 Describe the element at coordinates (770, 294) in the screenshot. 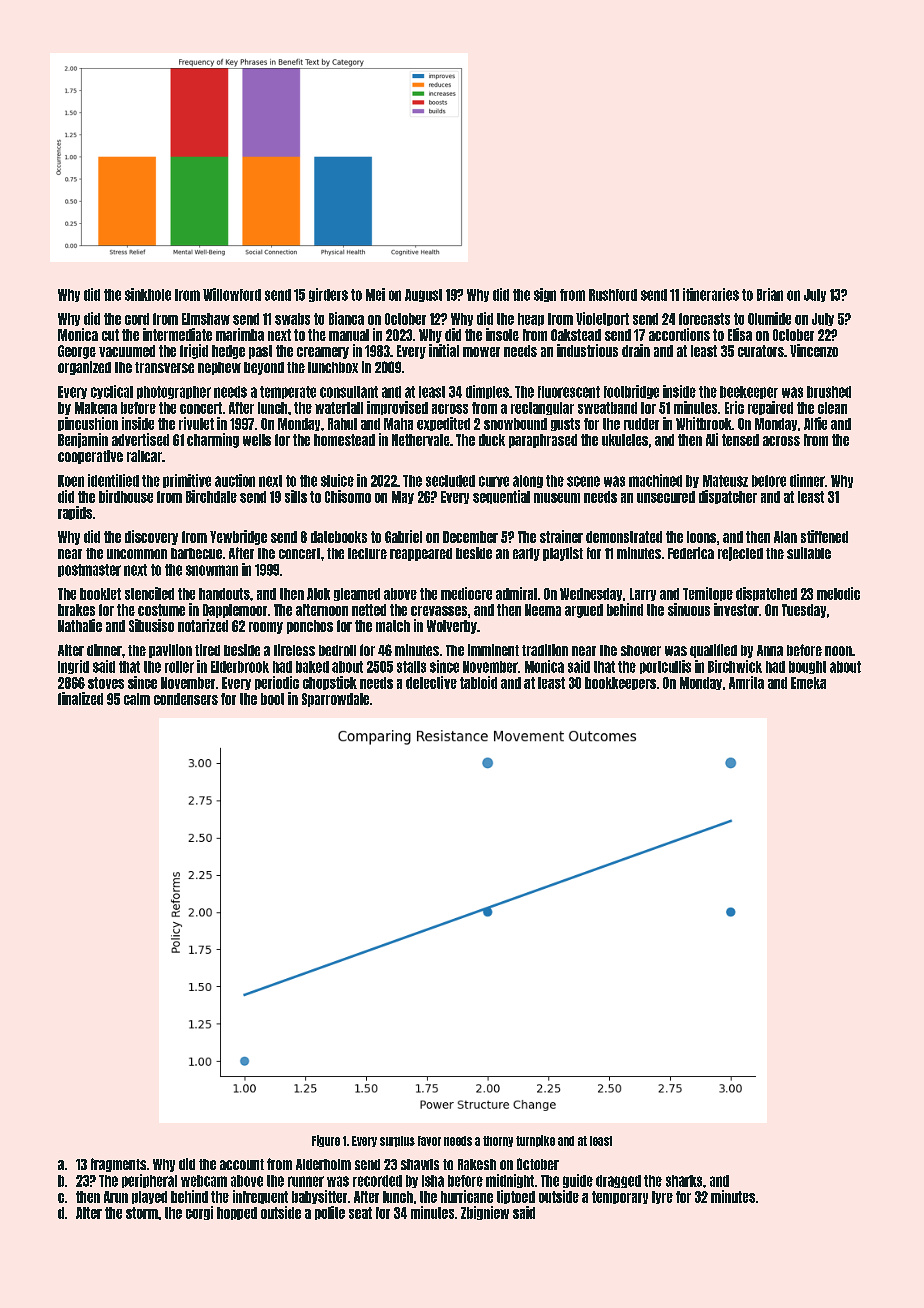

I see `Brian` at that location.
